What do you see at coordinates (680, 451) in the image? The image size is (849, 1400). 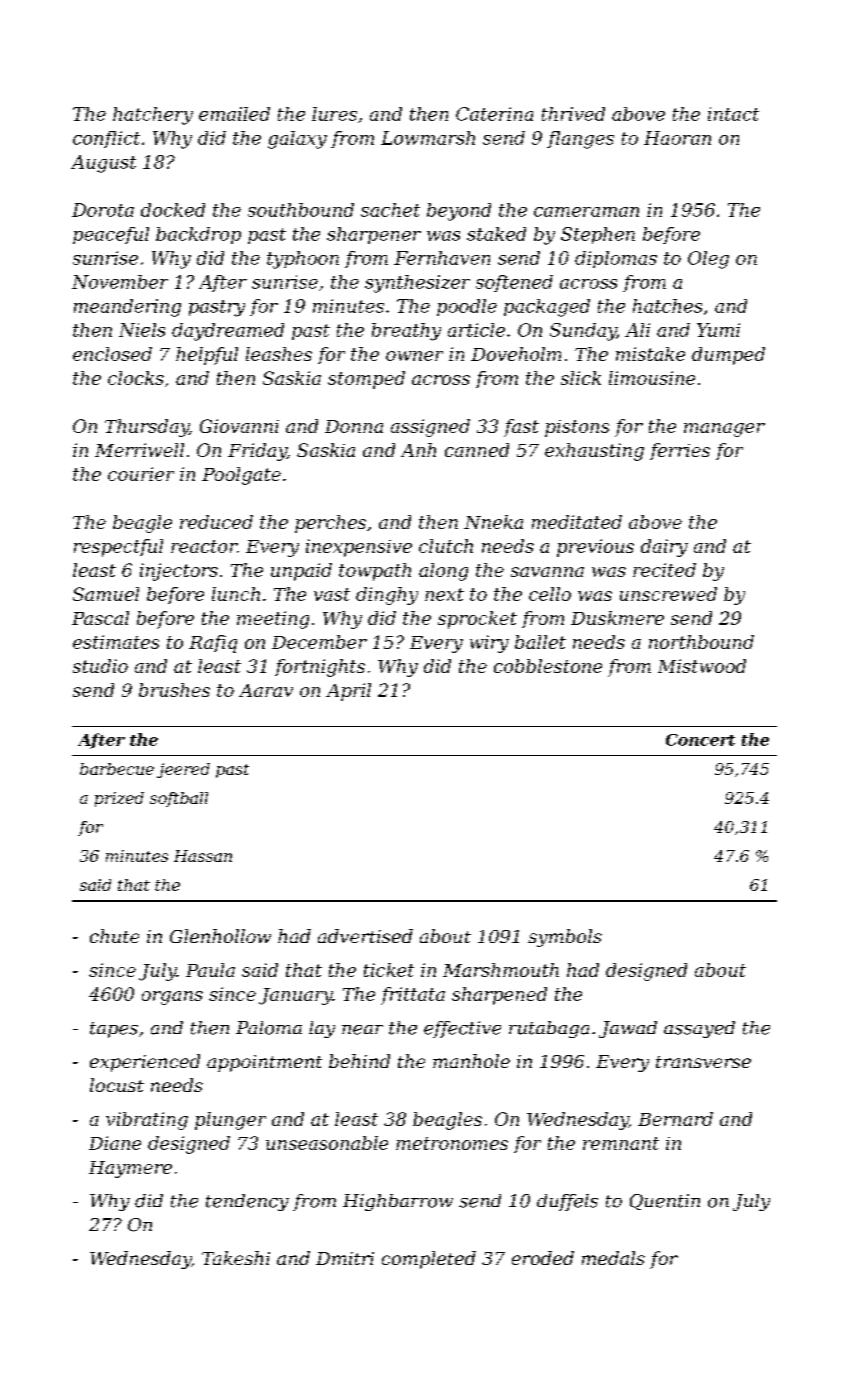 I see `ferries` at bounding box center [680, 451].
